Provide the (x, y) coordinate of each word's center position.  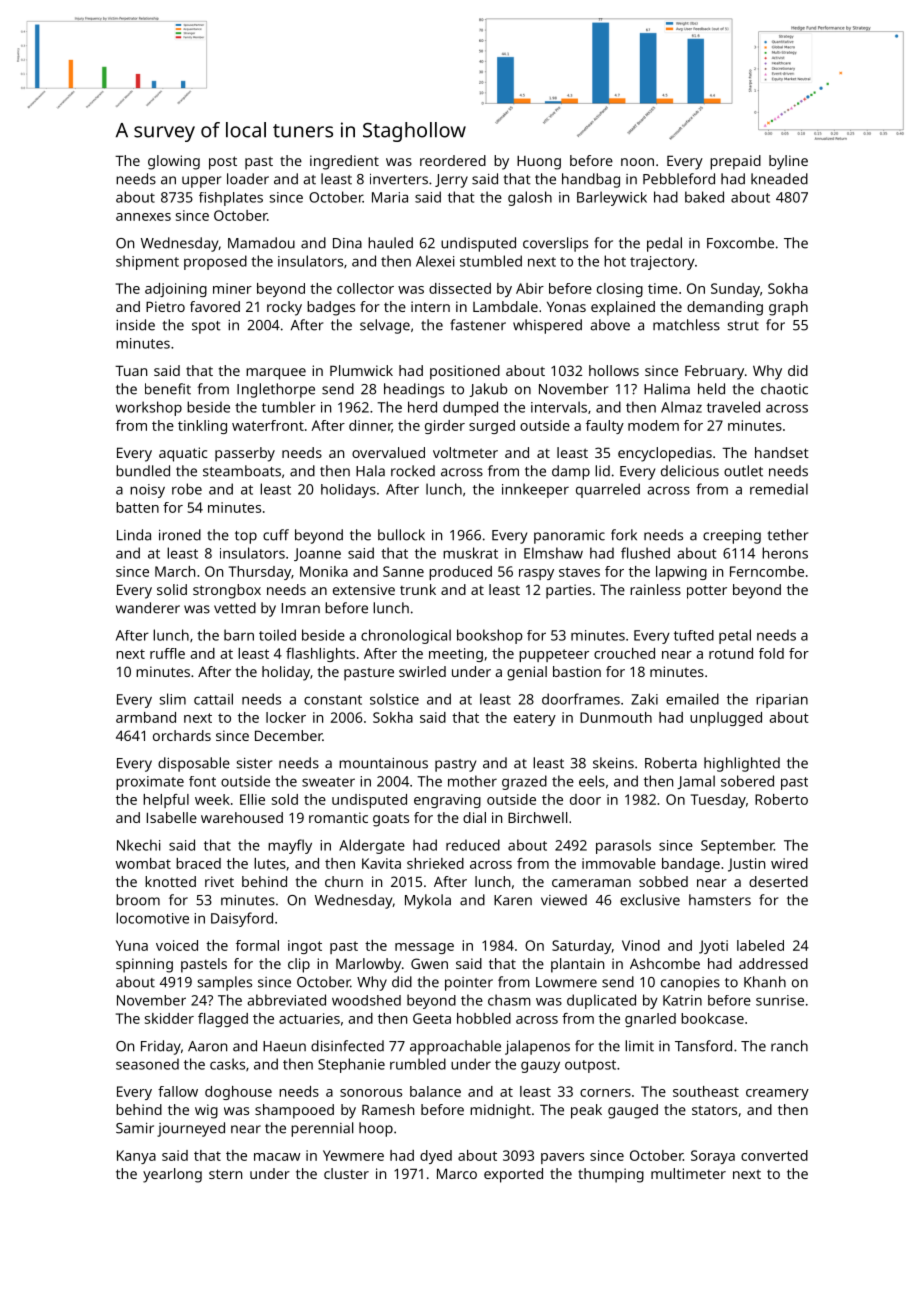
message (424, 948)
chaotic (784, 389)
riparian (782, 701)
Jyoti (713, 947)
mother (472, 781)
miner (232, 288)
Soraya (713, 1157)
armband (146, 717)
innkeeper (535, 490)
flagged (223, 1020)
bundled (143, 471)
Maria (390, 197)
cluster (346, 1173)
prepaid (735, 162)
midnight (500, 1111)
